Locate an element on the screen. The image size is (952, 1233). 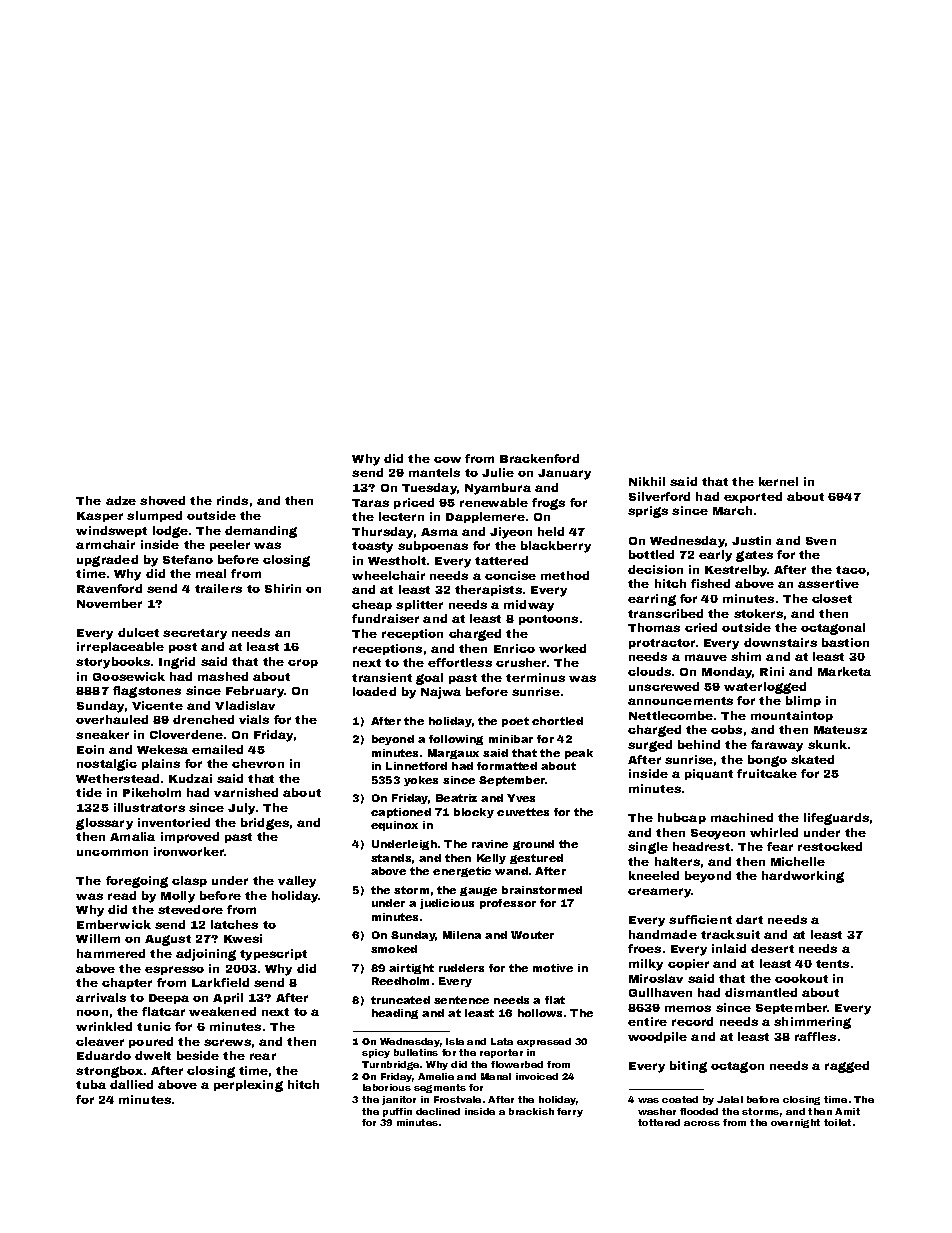
Nikhil is located at coordinates (647, 481).
